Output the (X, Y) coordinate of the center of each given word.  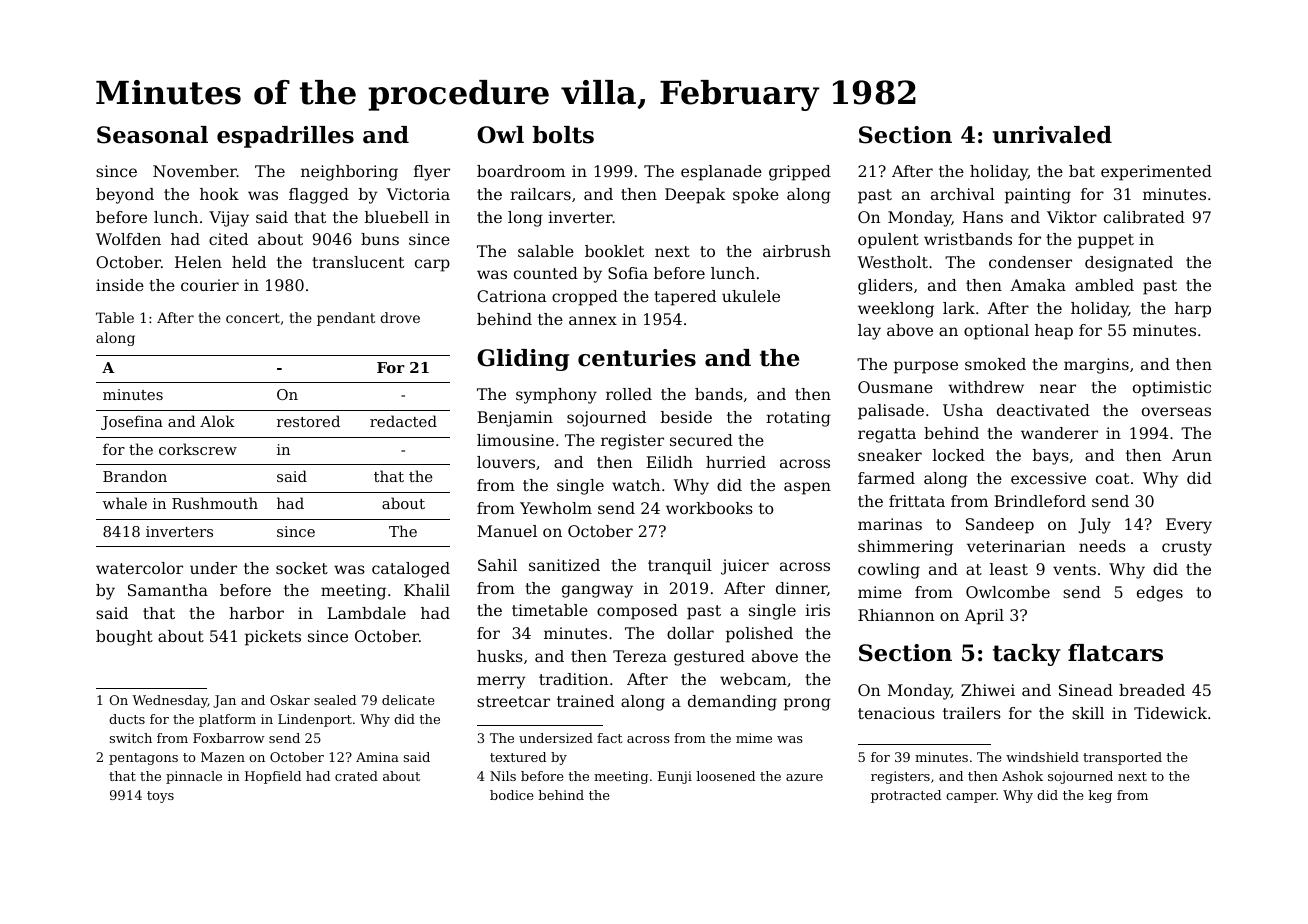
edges (1160, 594)
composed (637, 612)
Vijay (229, 219)
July (1094, 526)
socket (302, 568)
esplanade (721, 173)
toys (160, 797)
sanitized (564, 565)
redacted (403, 421)
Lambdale (366, 613)
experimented (1156, 173)
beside (686, 417)
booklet (614, 251)
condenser (1030, 262)
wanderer (1059, 433)
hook (219, 194)
